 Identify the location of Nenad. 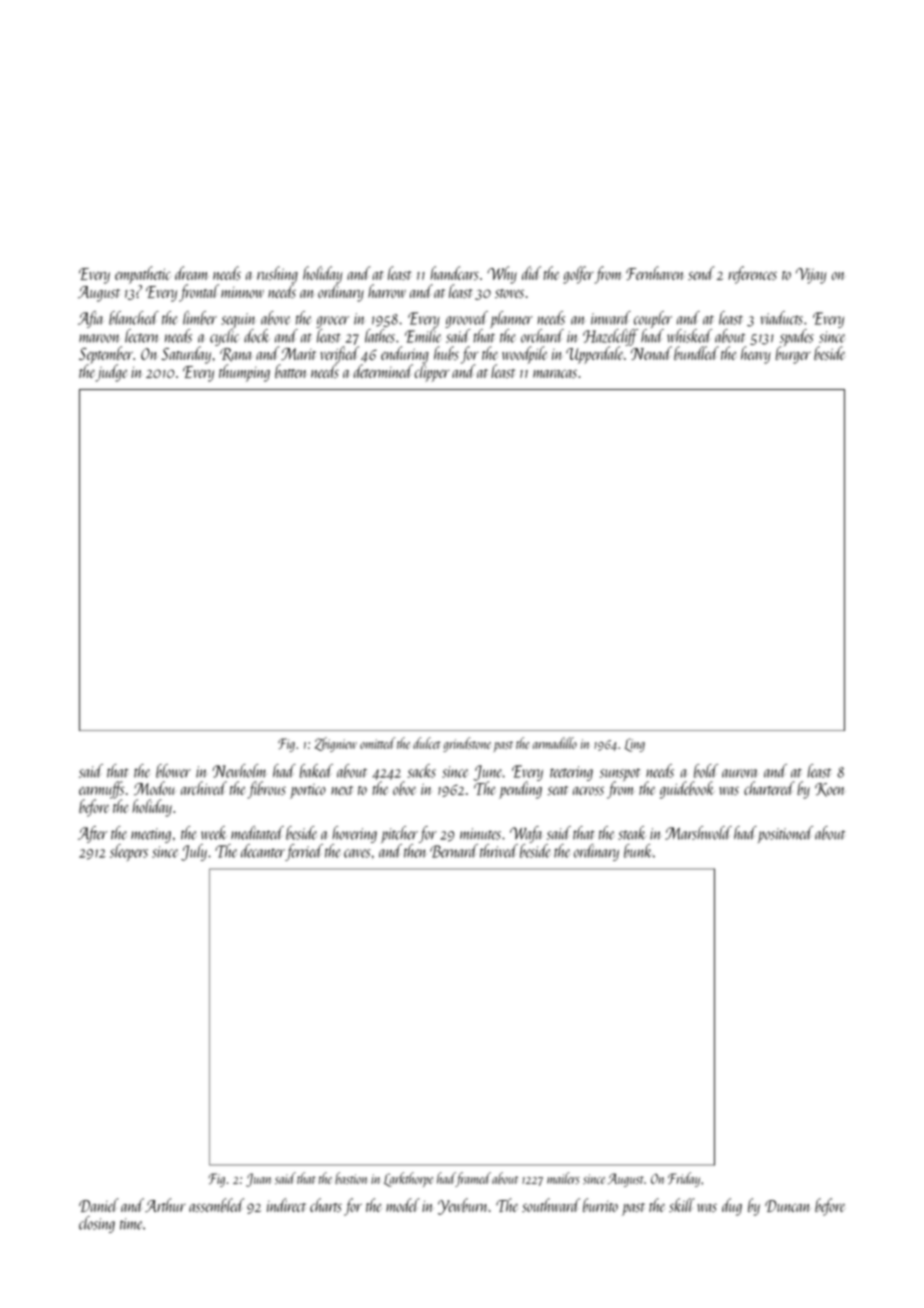
(651, 353).
